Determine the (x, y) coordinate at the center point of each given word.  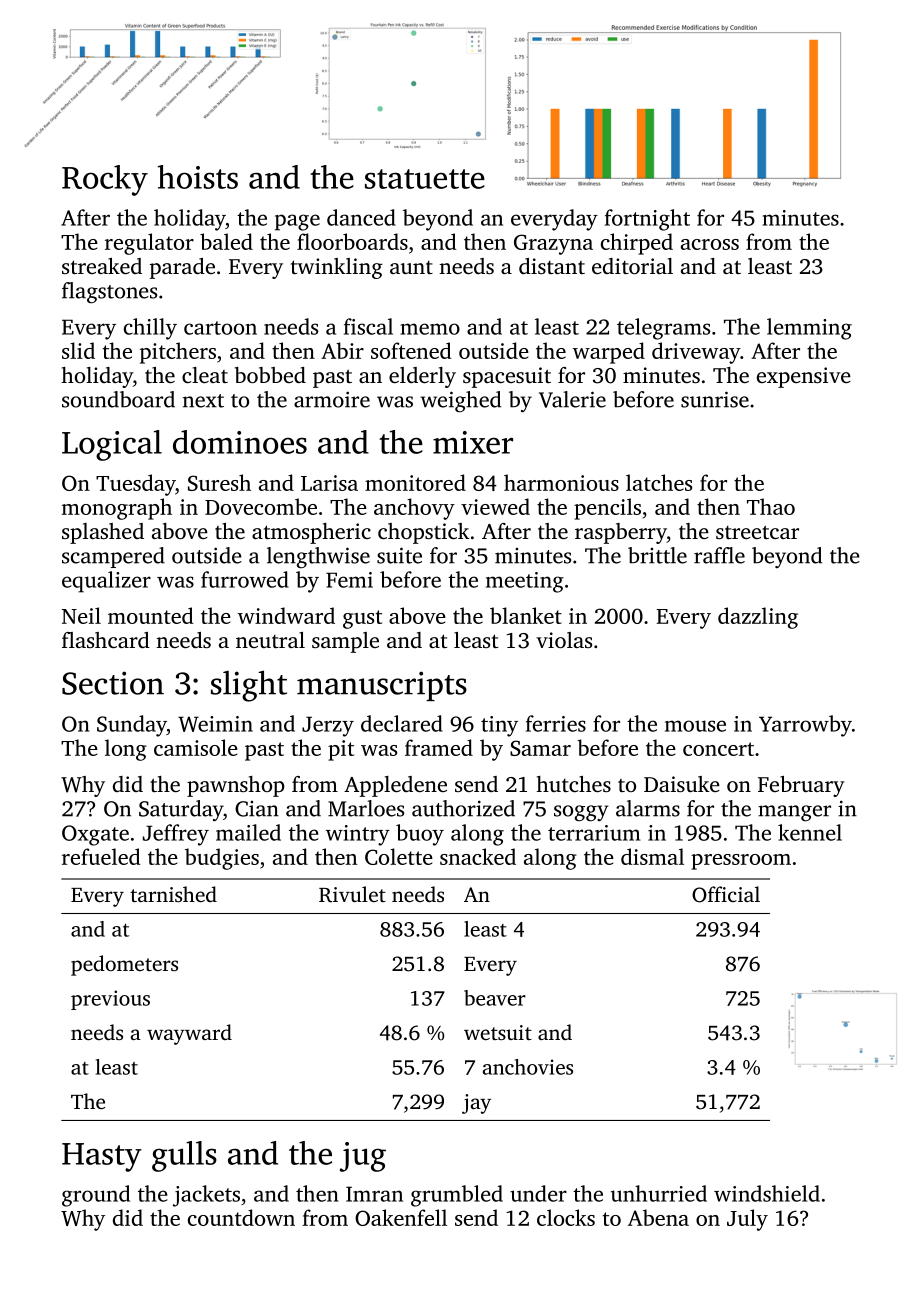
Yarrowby (805, 726)
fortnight (647, 220)
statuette (425, 179)
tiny (499, 726)
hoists (198, 177)
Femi (349, 580)
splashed (103, 533)
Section (113, 683)
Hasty (102, 1157)
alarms (648, 808)
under (538, 1193)
